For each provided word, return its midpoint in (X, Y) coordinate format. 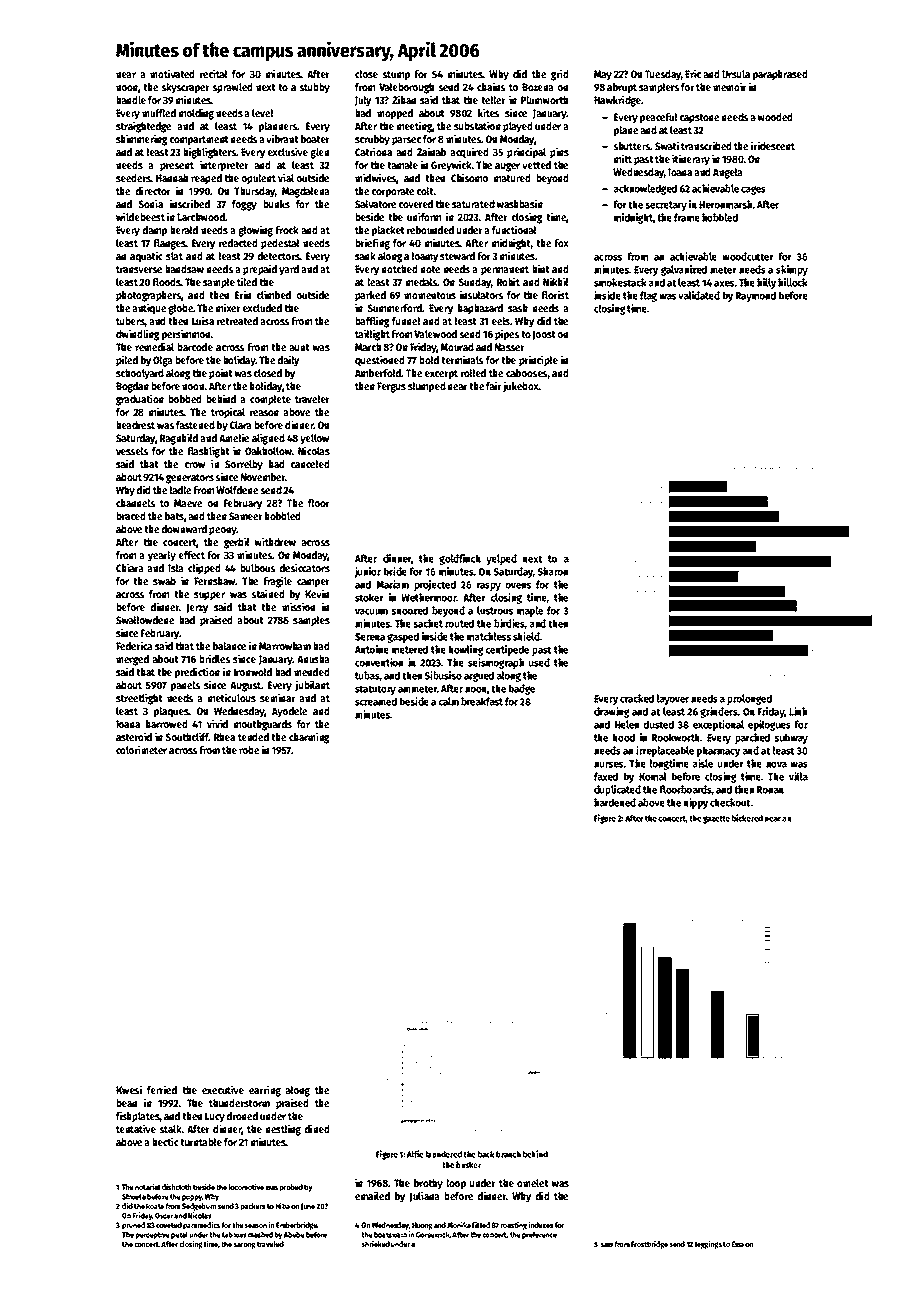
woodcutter (748, 256)
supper (209, 596)
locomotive (246, 1187)
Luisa (203, 320)
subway (791, 738)
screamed (376, 701)
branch (508, 1154)
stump (396, 76)
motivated (172, 73)
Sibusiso (443, 675)
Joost (544, 335)
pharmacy (718, 751)
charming (309, 738)
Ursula (736, 74)
